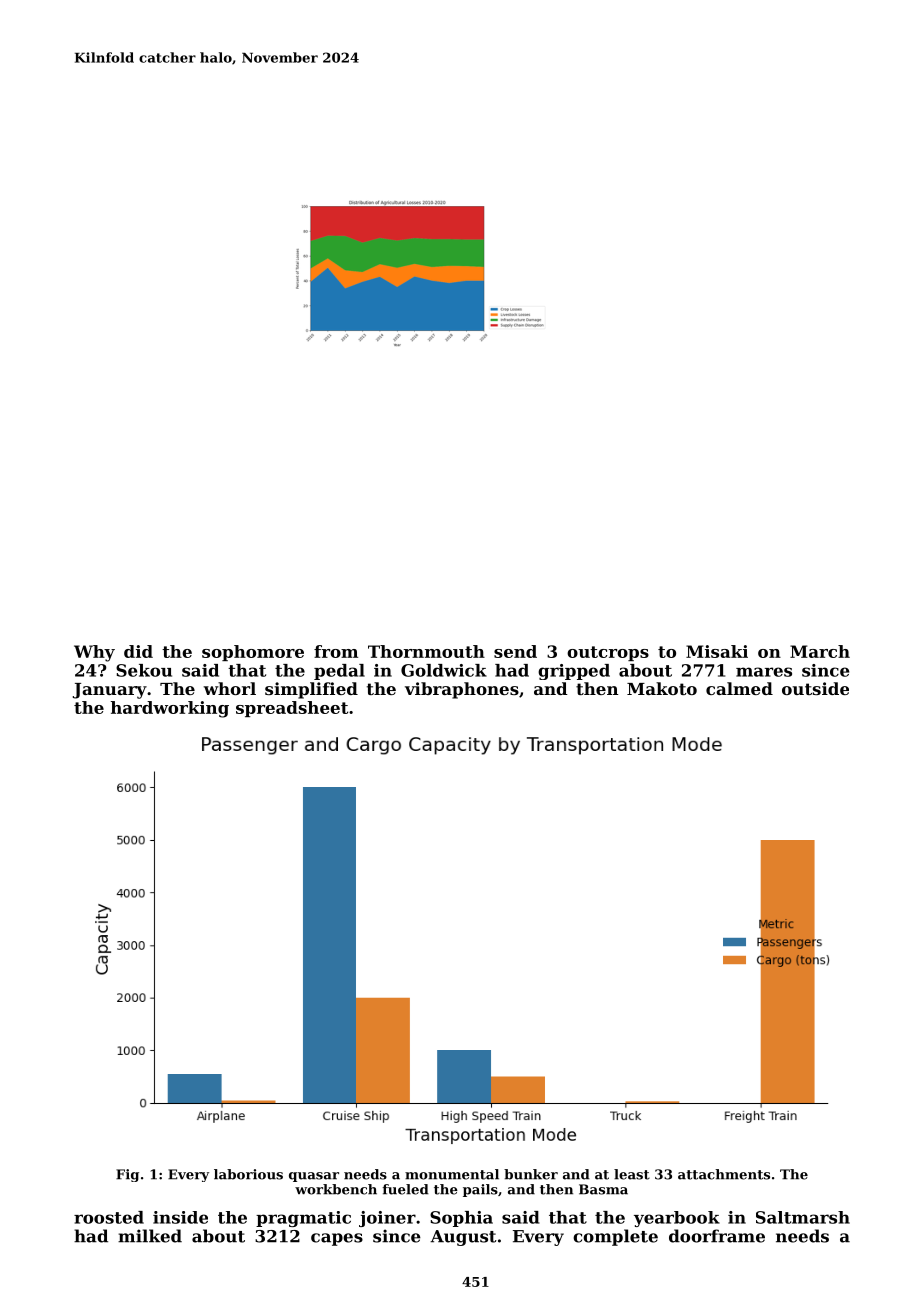 This screenshot has height=1314, width=924. I want to click on did, so click(138, 651).
